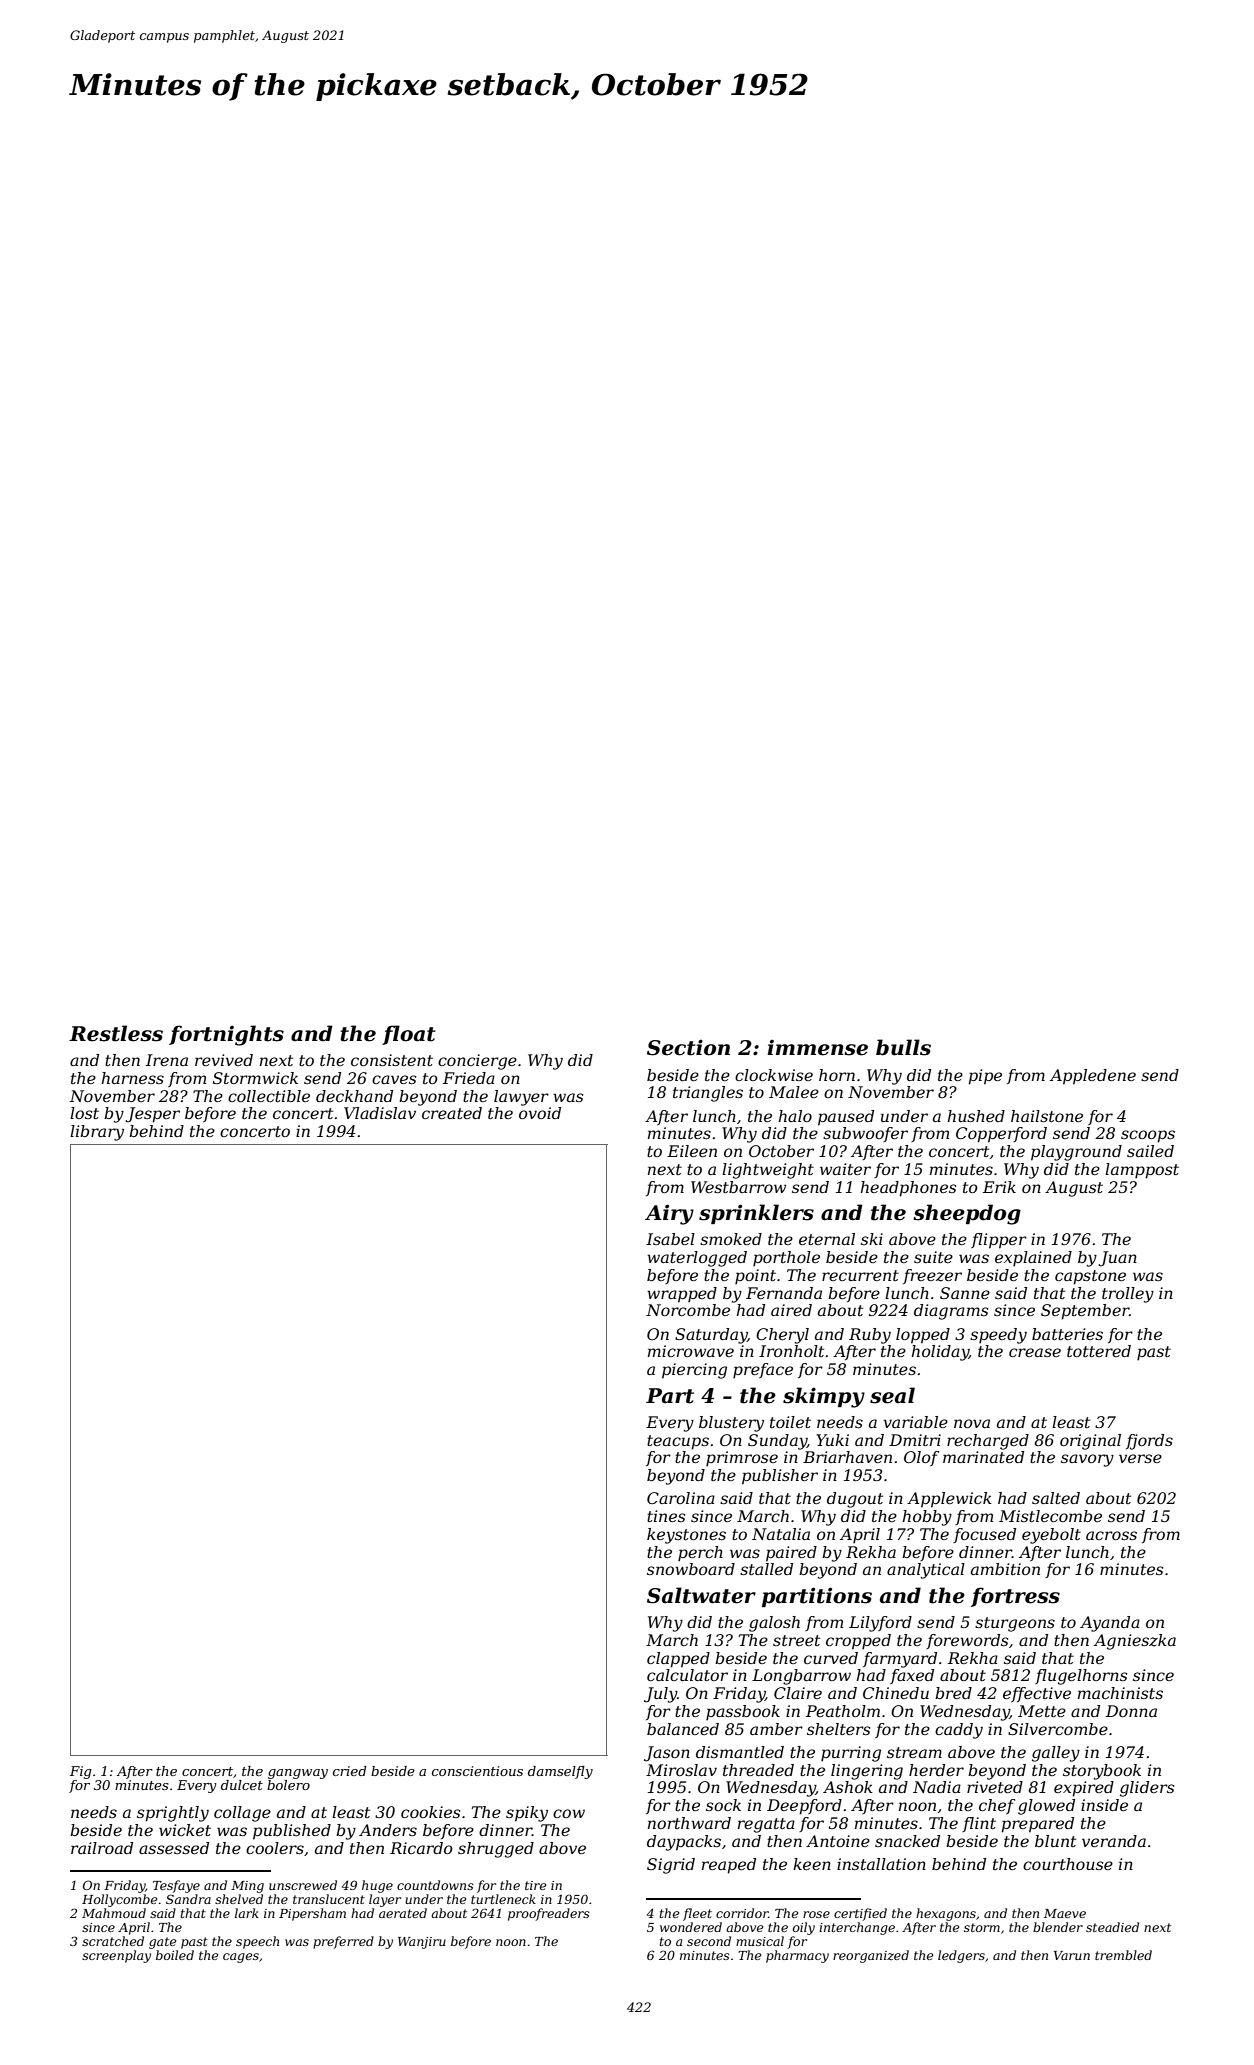  I want to click on library, so click(97, 1133).
